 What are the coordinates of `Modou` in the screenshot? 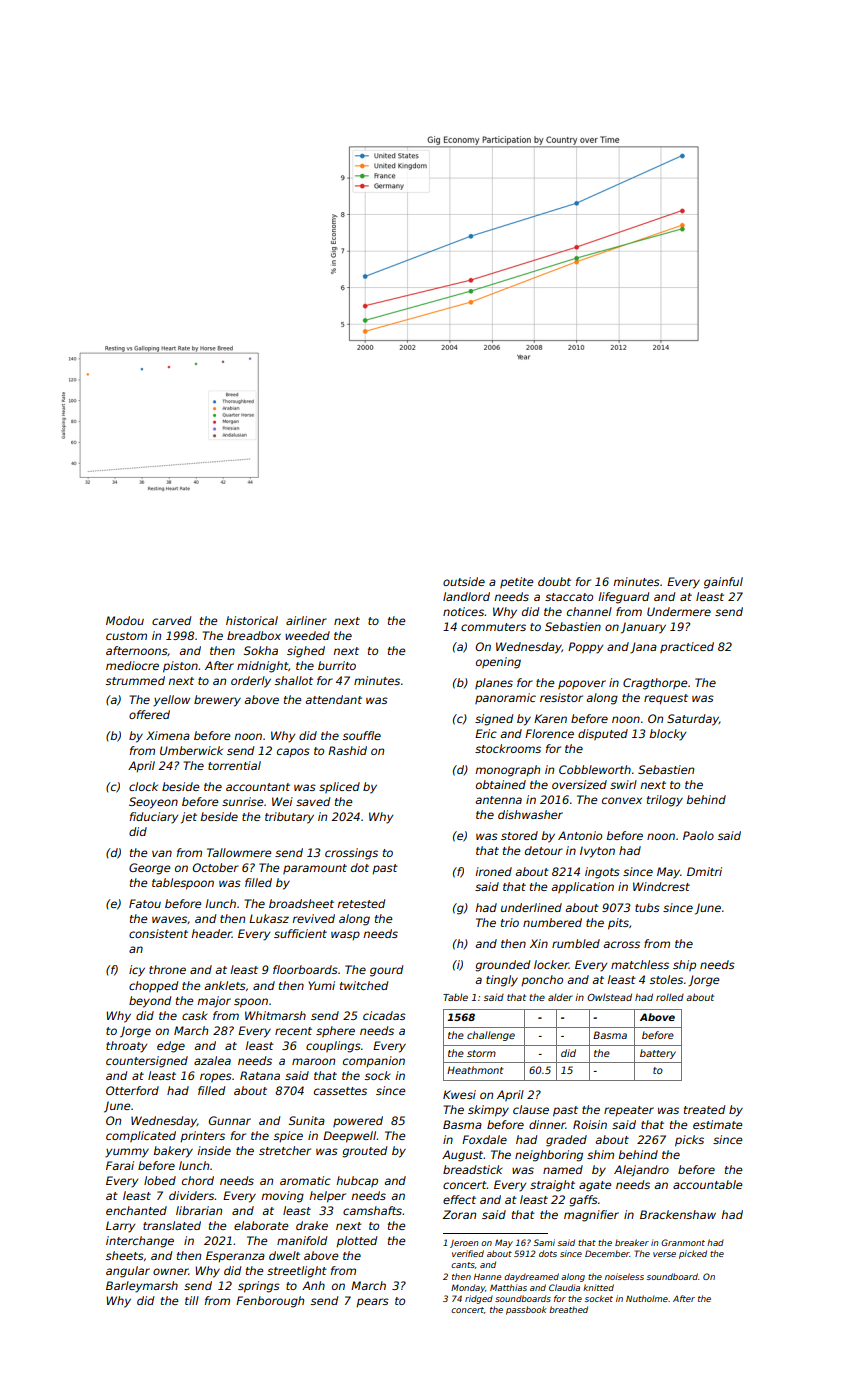 It's located at (125, 620).
